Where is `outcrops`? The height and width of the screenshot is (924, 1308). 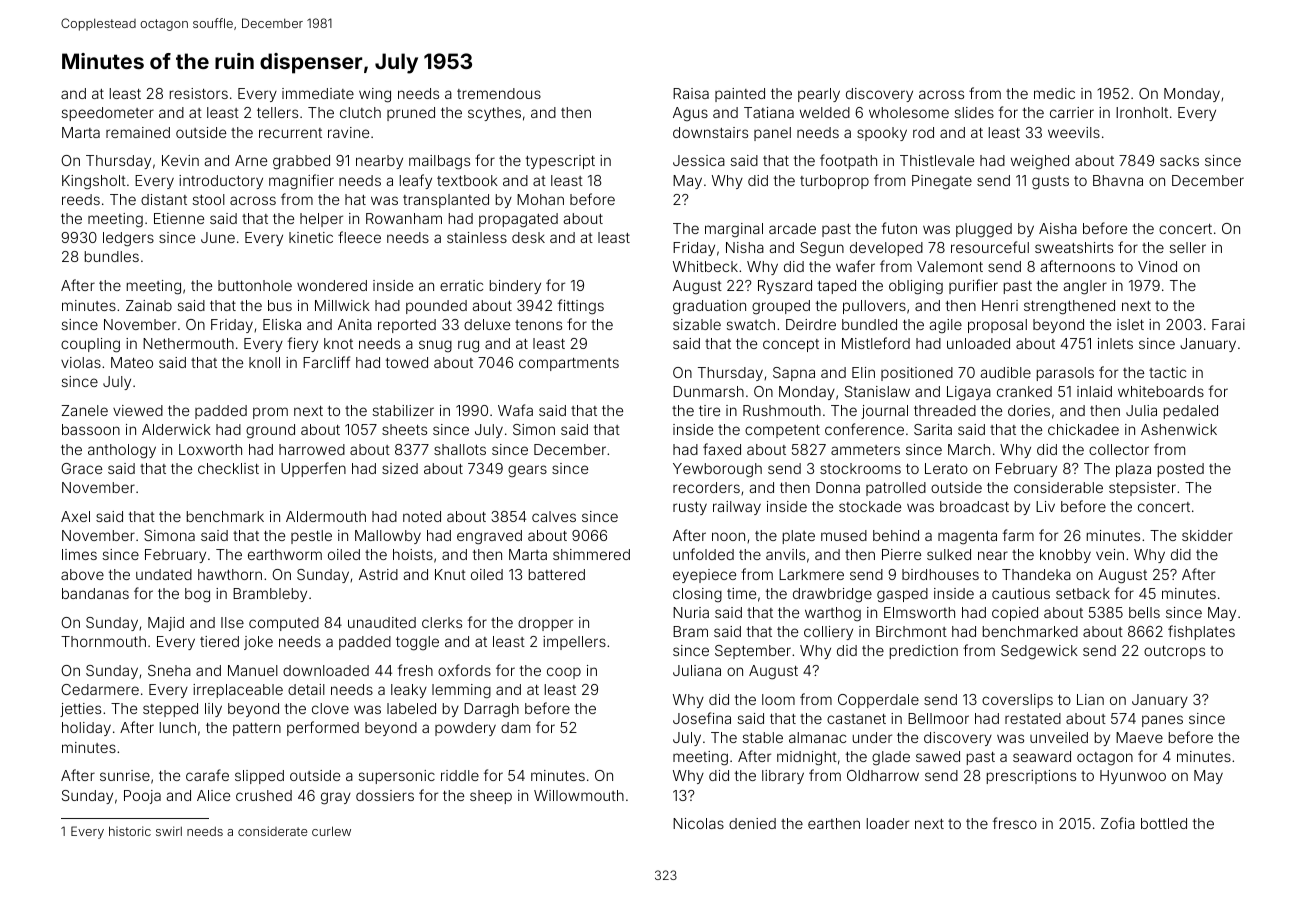 outcrops is located at coordinates (1174, 652).
